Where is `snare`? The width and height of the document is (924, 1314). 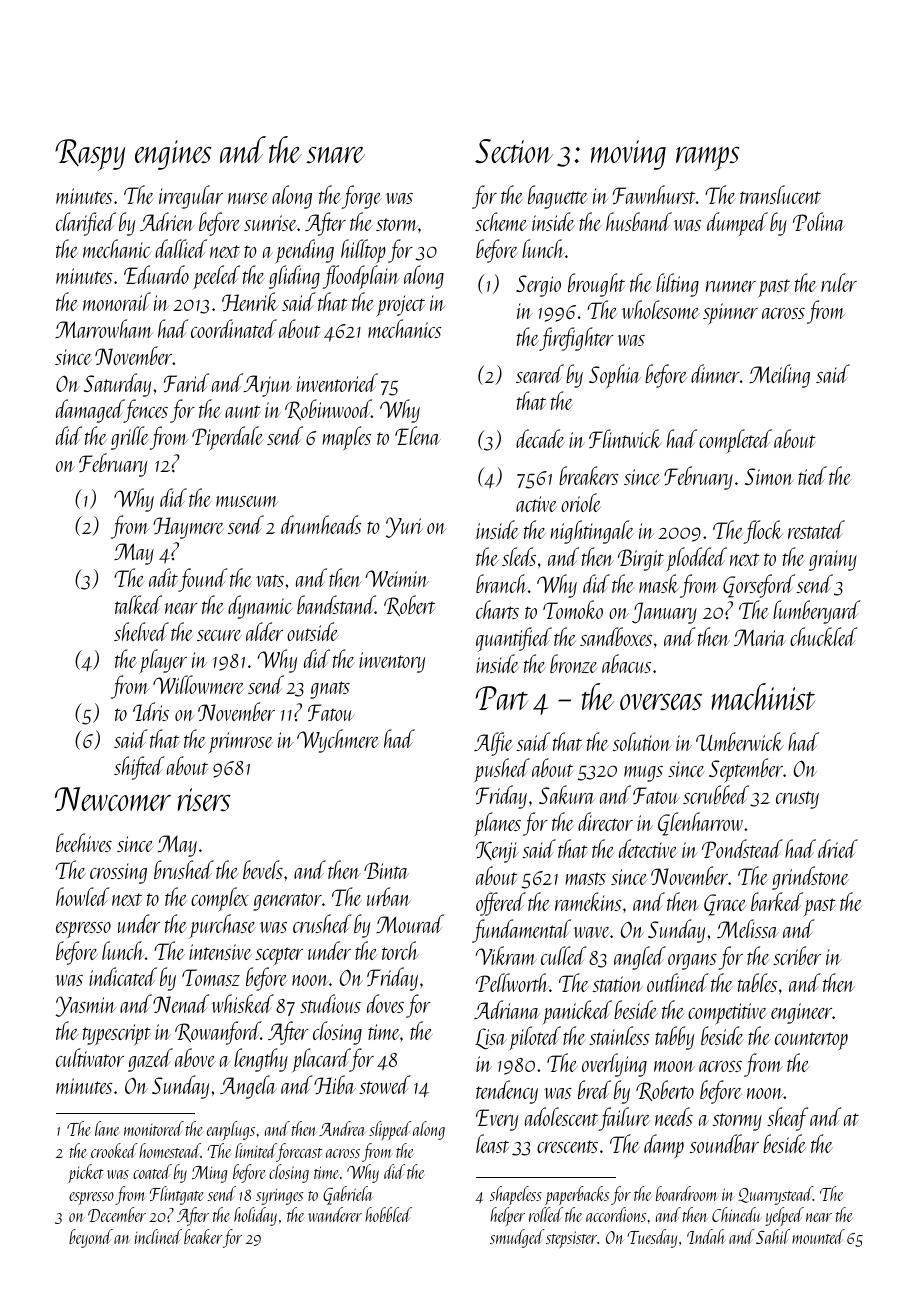
snare is located at coordinates (335, 155).
